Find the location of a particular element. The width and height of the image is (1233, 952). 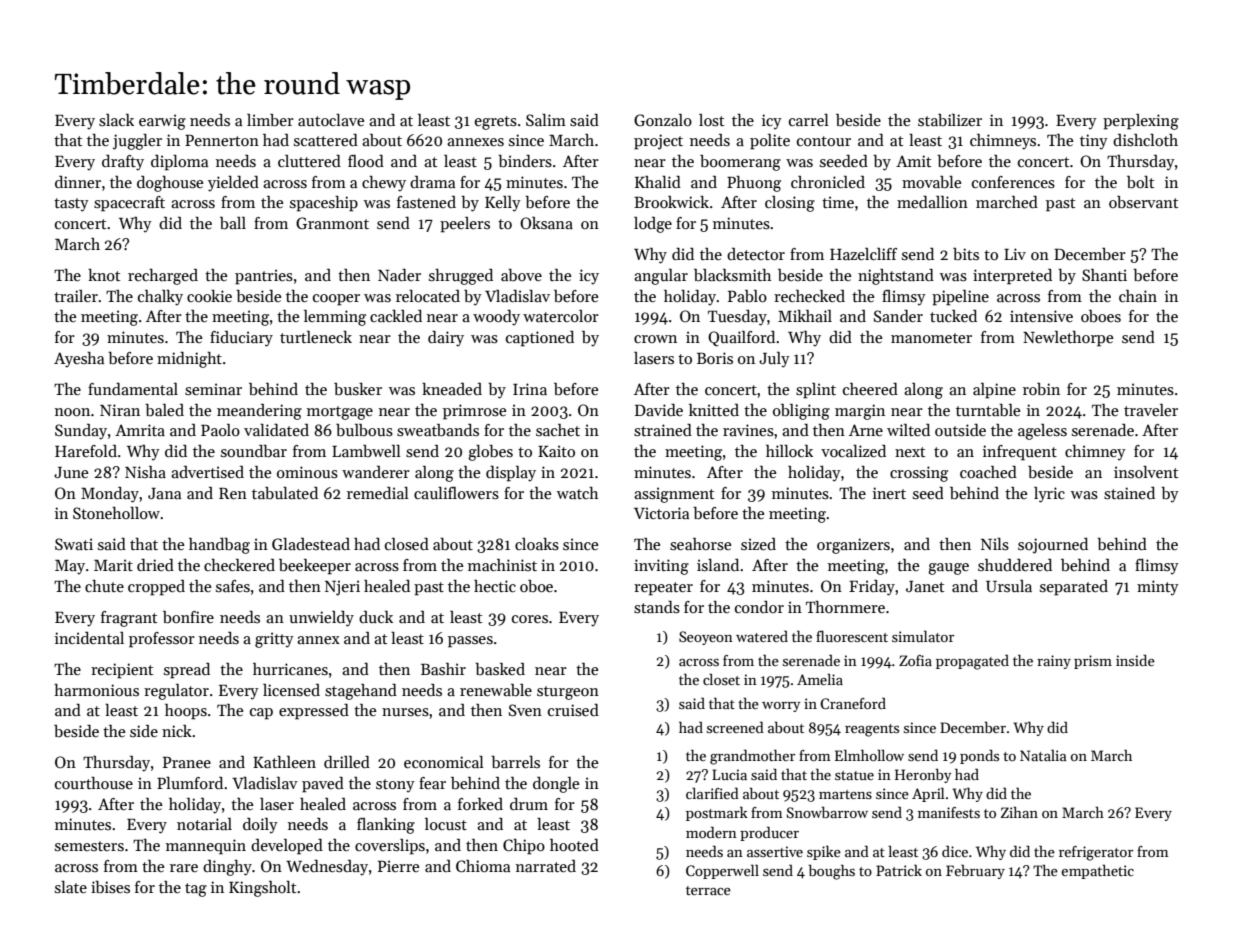

slack is located at coordinates (116, 120).
